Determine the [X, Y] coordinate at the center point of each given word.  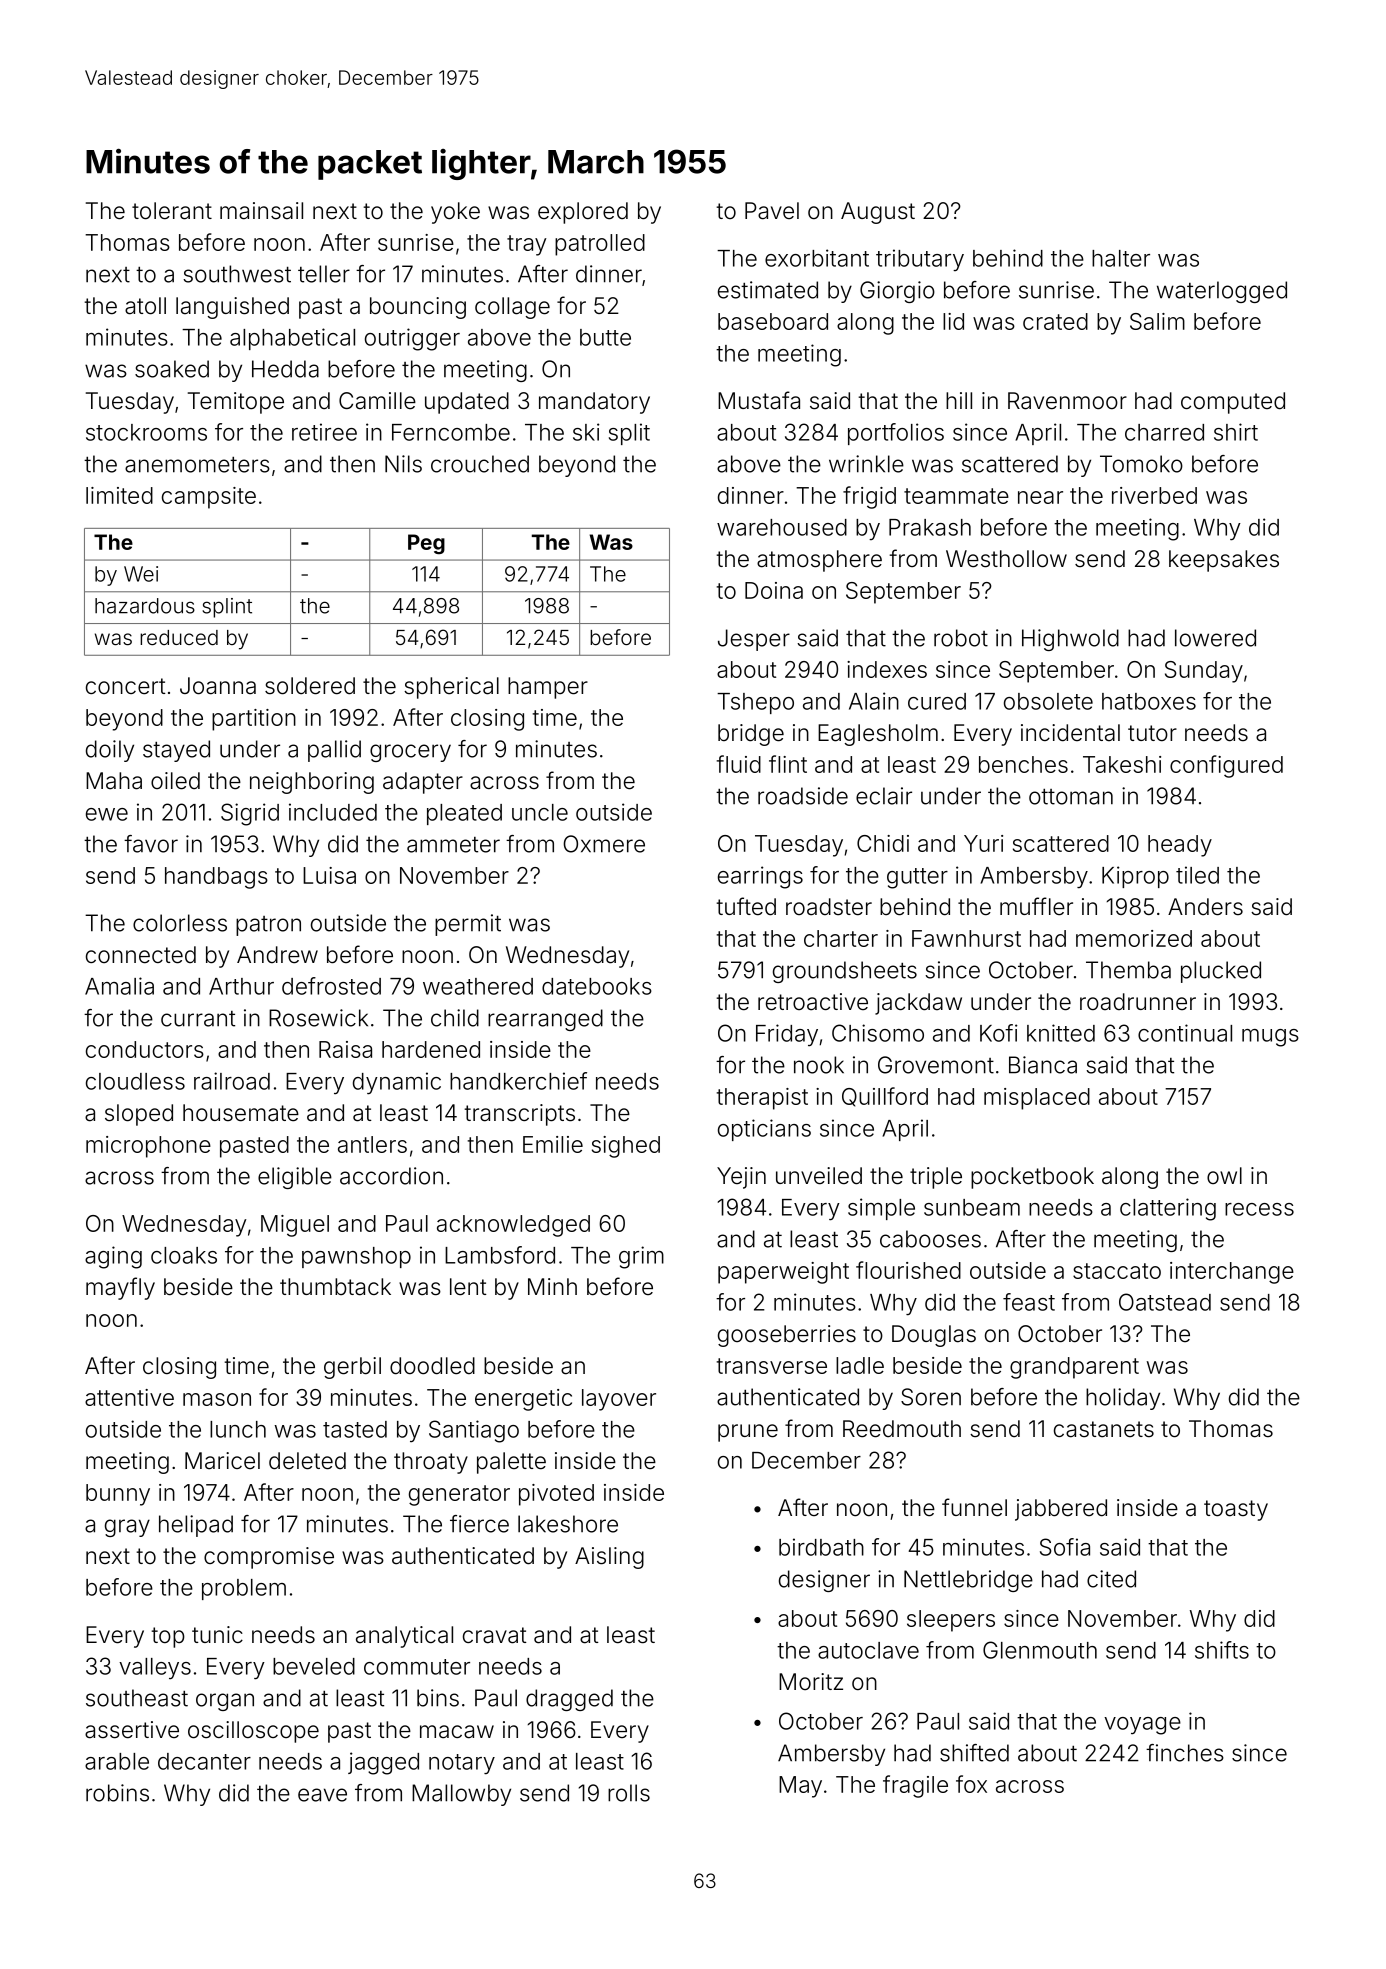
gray [127, 1528]
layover [619, 1400]
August [878, 213]
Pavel [772, 211]
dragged [569, 1700]
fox [971, 1784]
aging [113, 1257]
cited [1111, 1579]
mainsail [261, 211]
